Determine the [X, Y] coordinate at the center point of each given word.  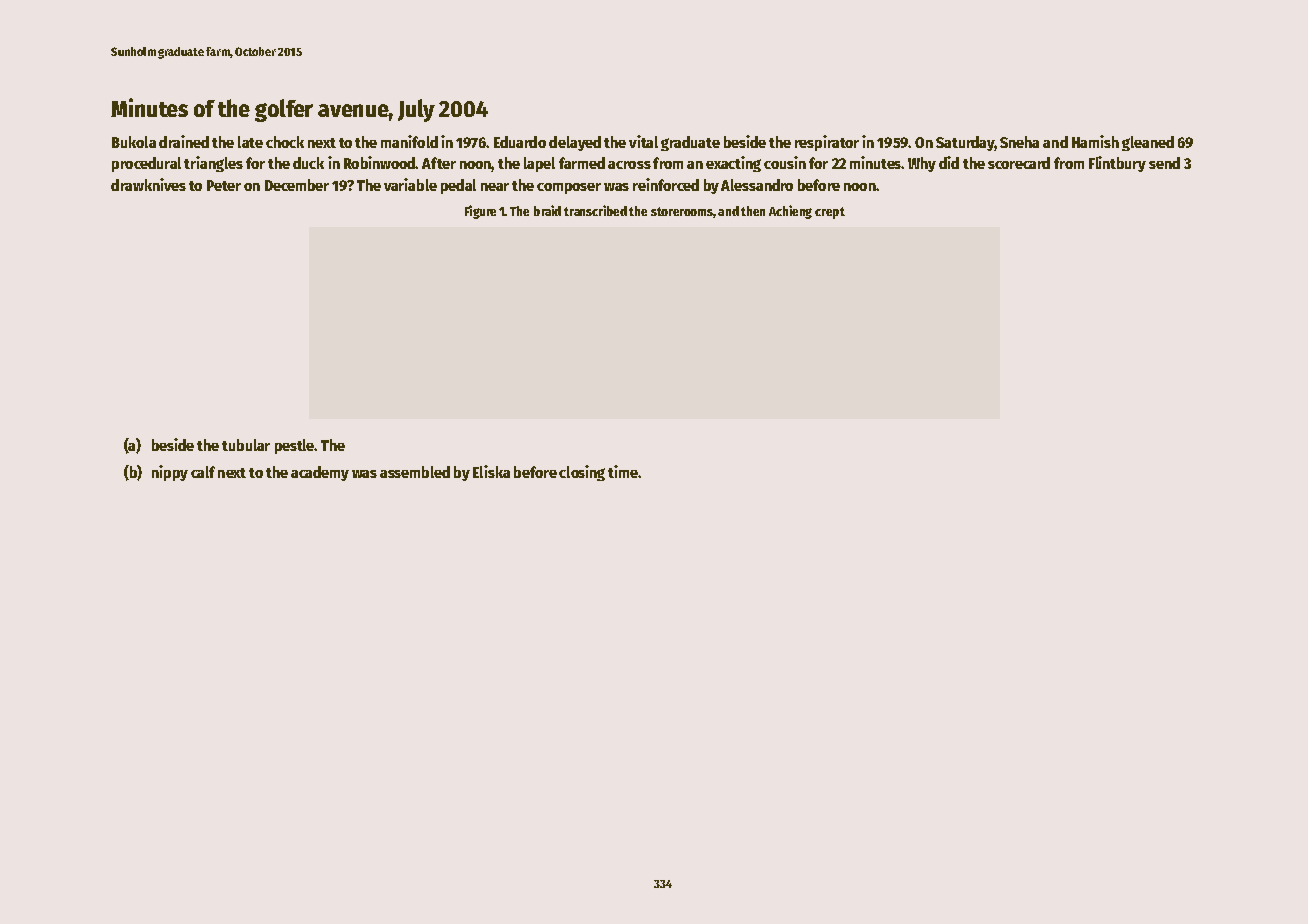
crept [830, 213]
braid [547, 210]
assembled [415, 472]
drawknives [148, 184]
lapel [539, 164]
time [623, 471]
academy [320, 473]
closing [582, 473]
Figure [480, 212]
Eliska [491, 471]
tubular [246, 445]
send [1164, 163]
